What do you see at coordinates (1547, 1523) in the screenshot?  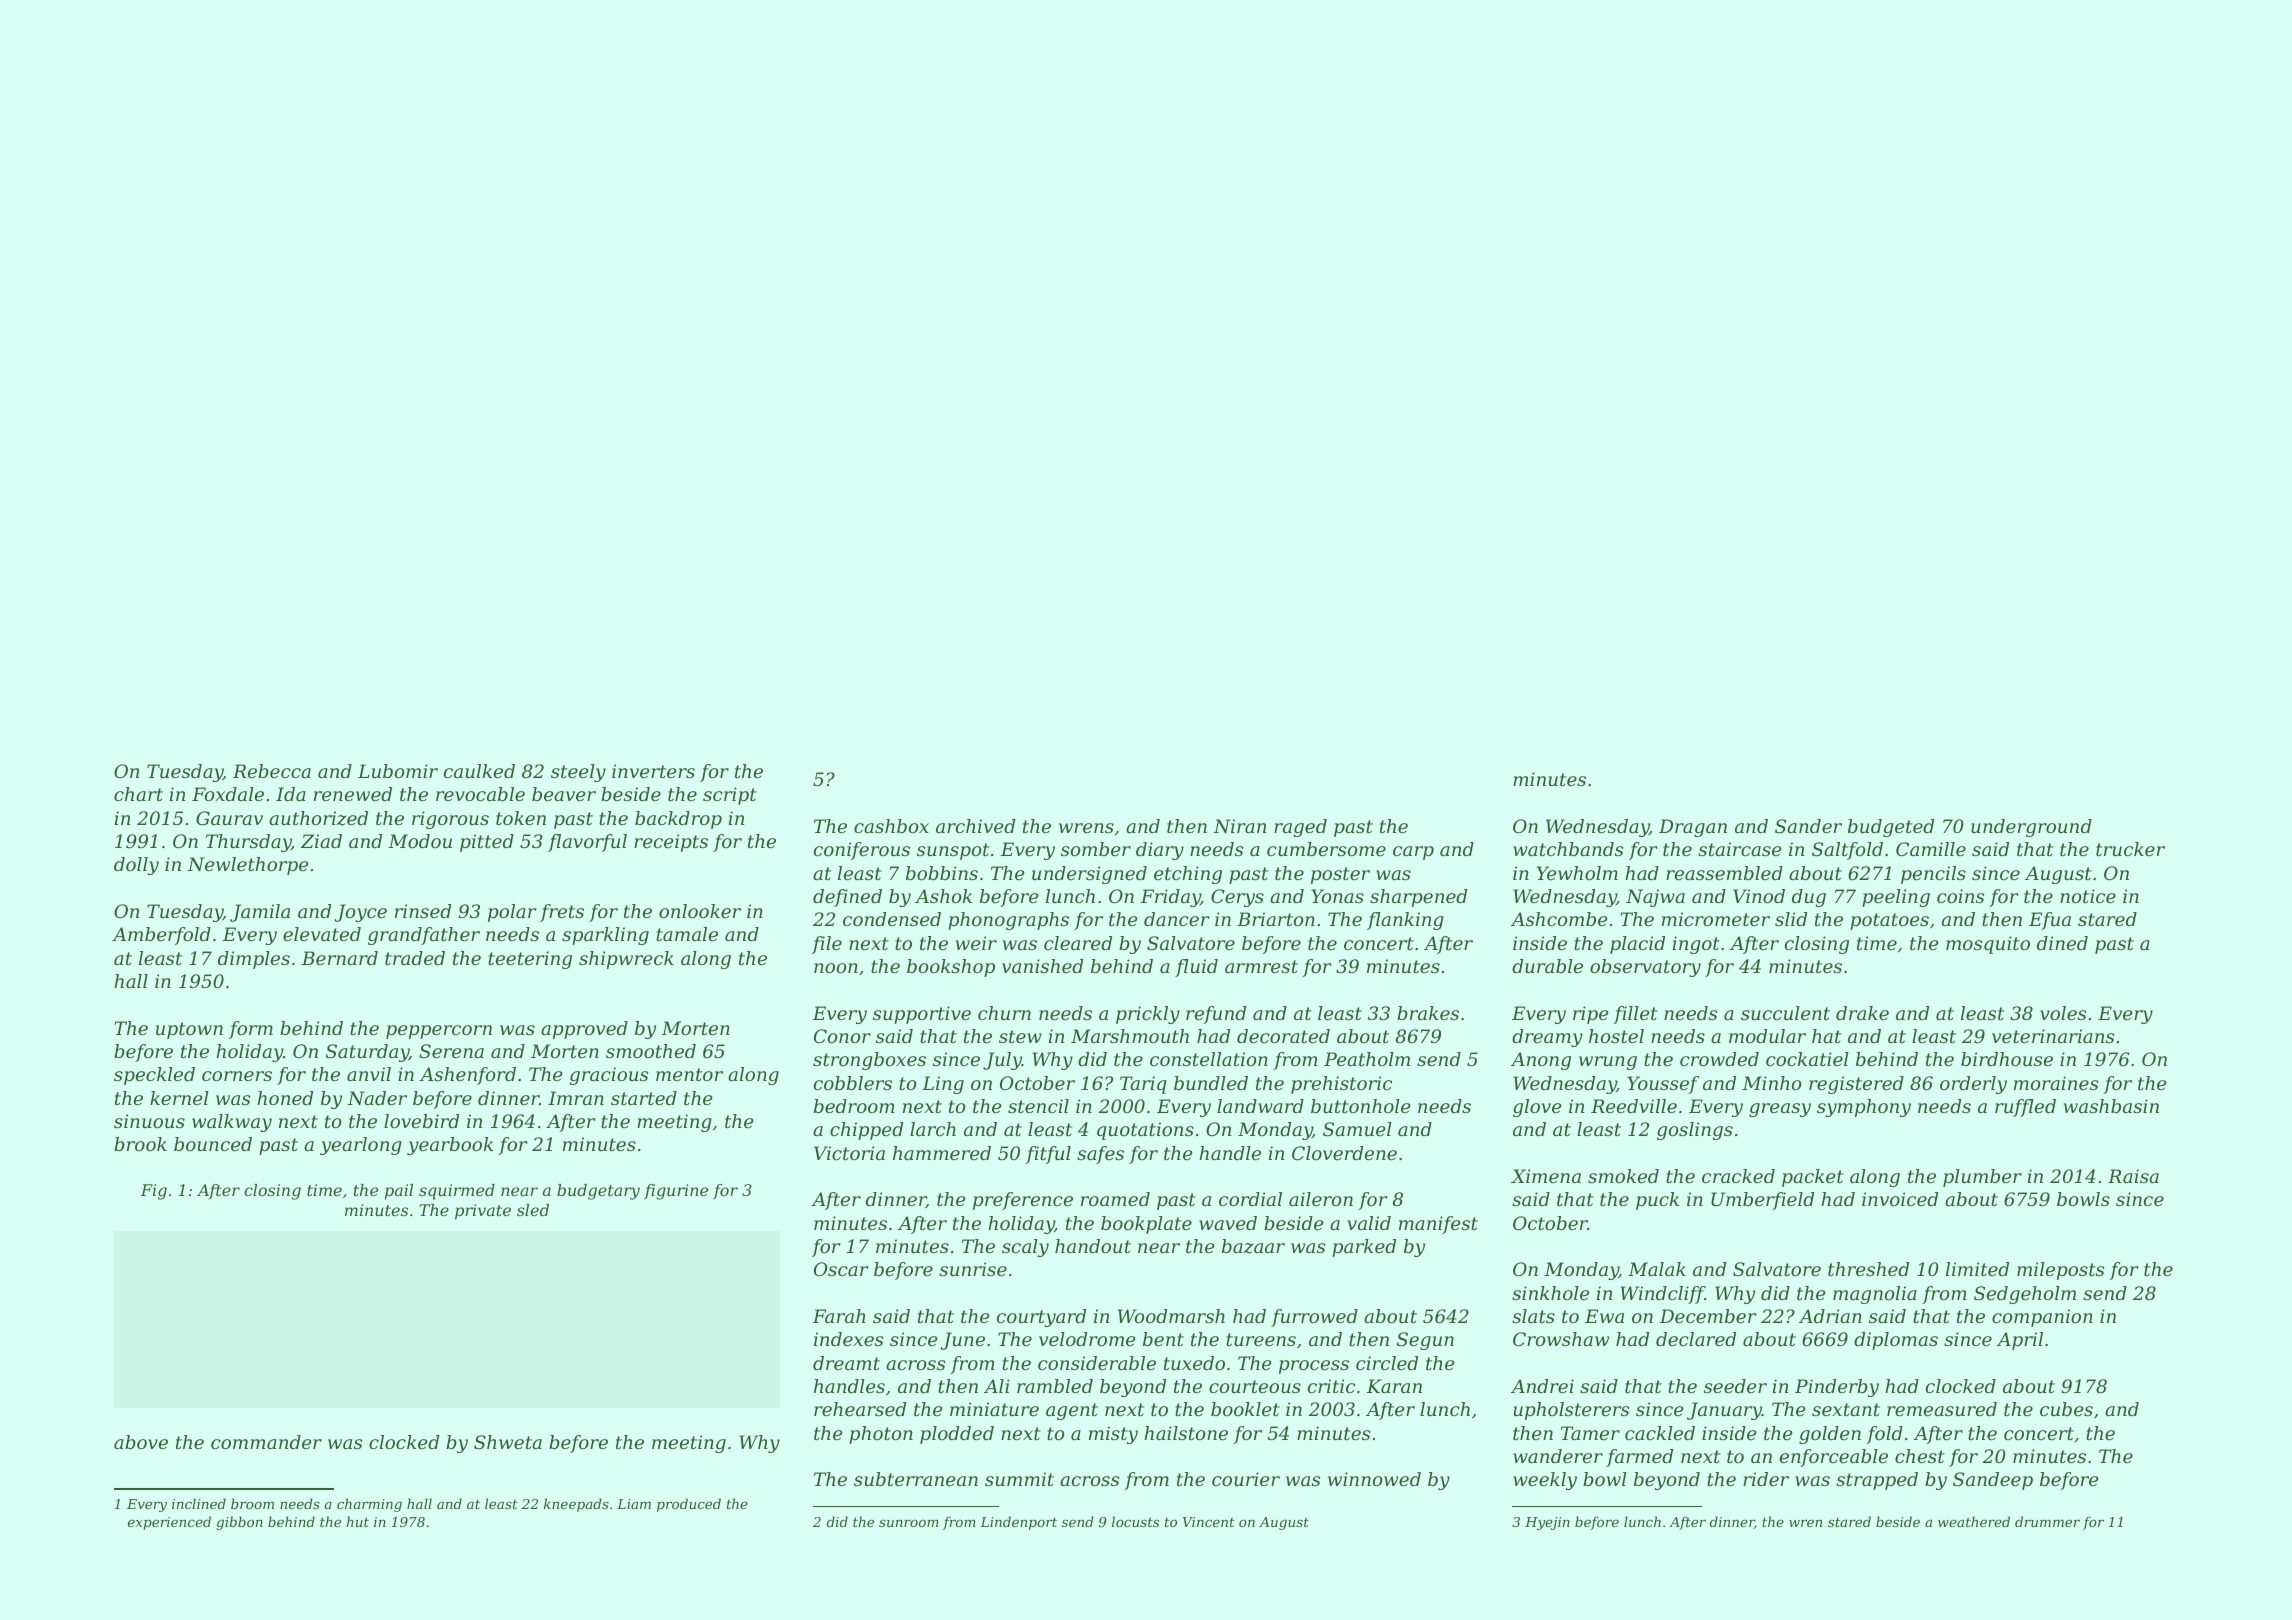 I see `Hyejin` at bounding box center [1547, 1523].
